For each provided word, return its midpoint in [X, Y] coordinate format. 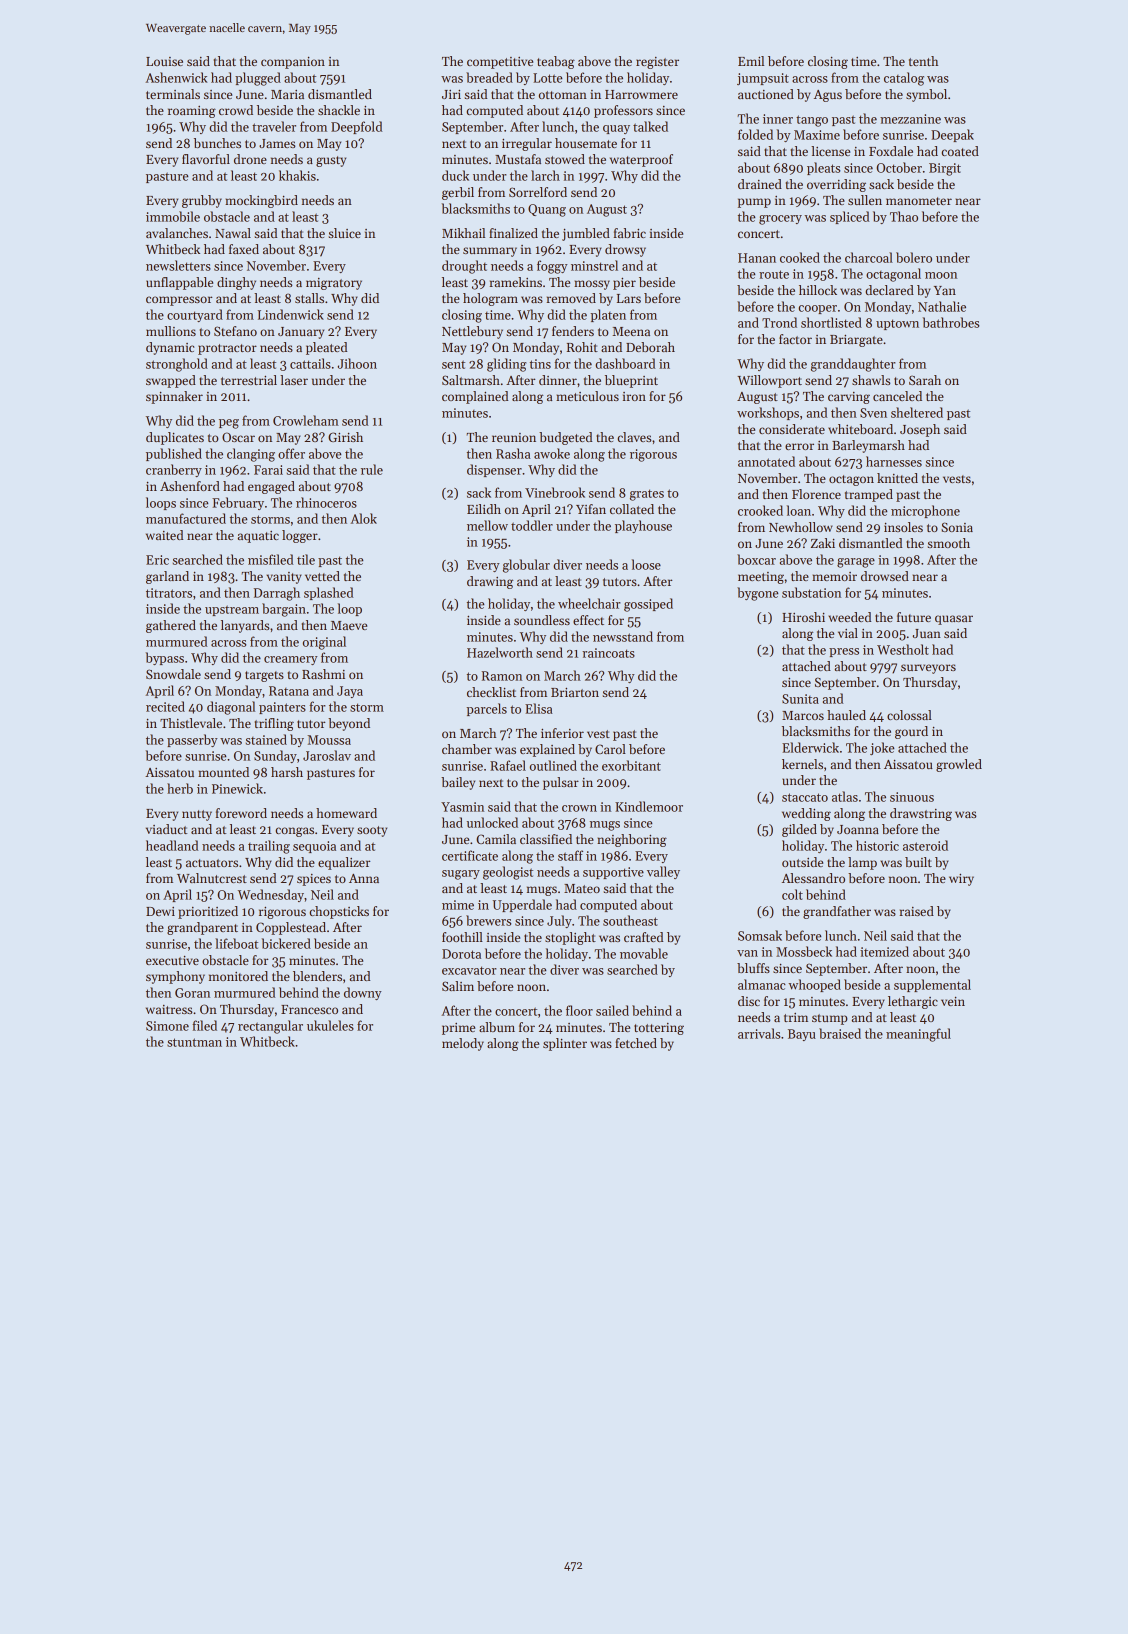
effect [588, 620]
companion [293, 63]
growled [959, 765]
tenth [923, 61]
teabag [556, 62]
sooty [372, 831]
